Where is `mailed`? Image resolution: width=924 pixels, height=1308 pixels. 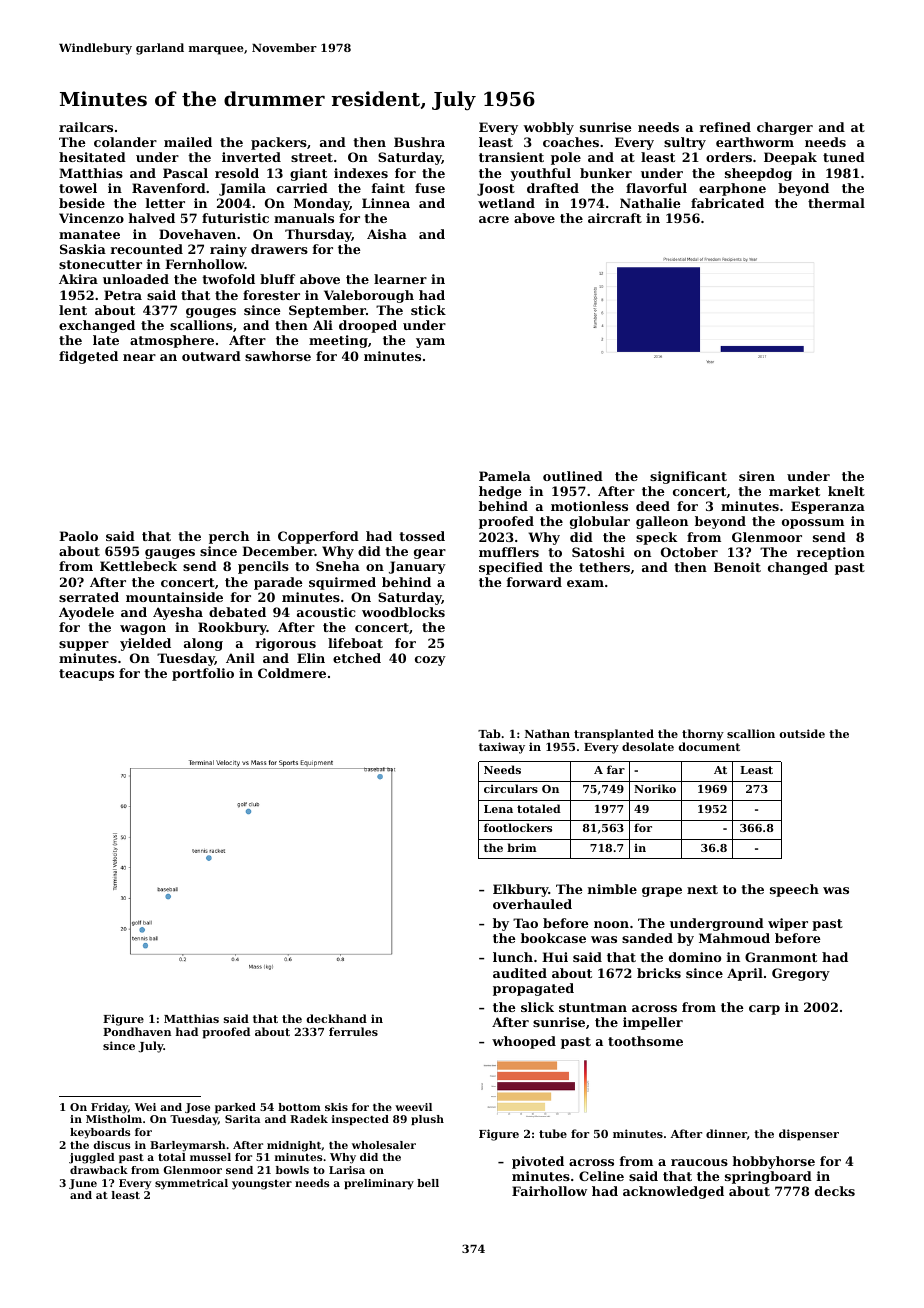 mailed is located at coordinates (188, 142).
